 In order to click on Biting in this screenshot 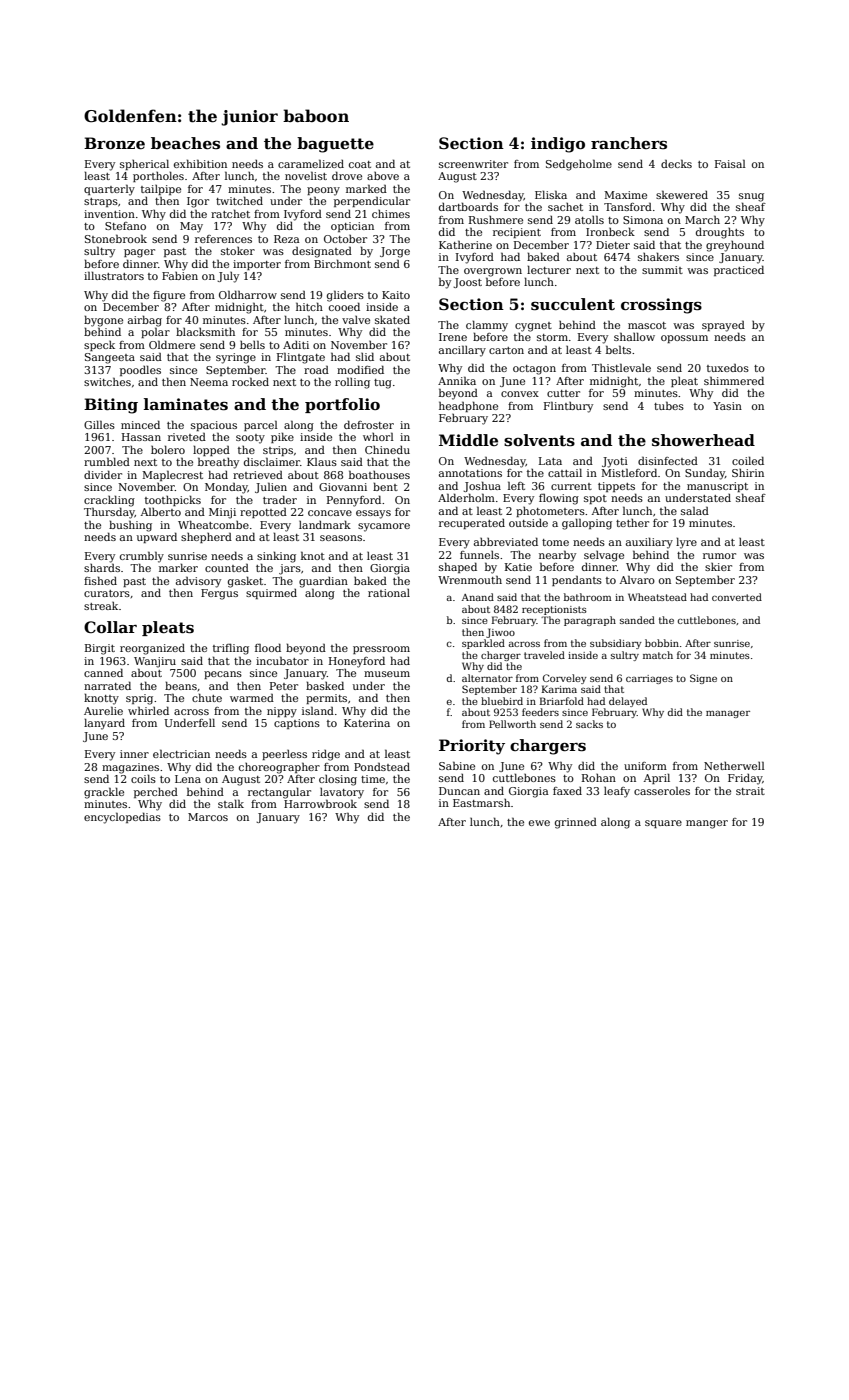, I will do `click(111, 406)`.
